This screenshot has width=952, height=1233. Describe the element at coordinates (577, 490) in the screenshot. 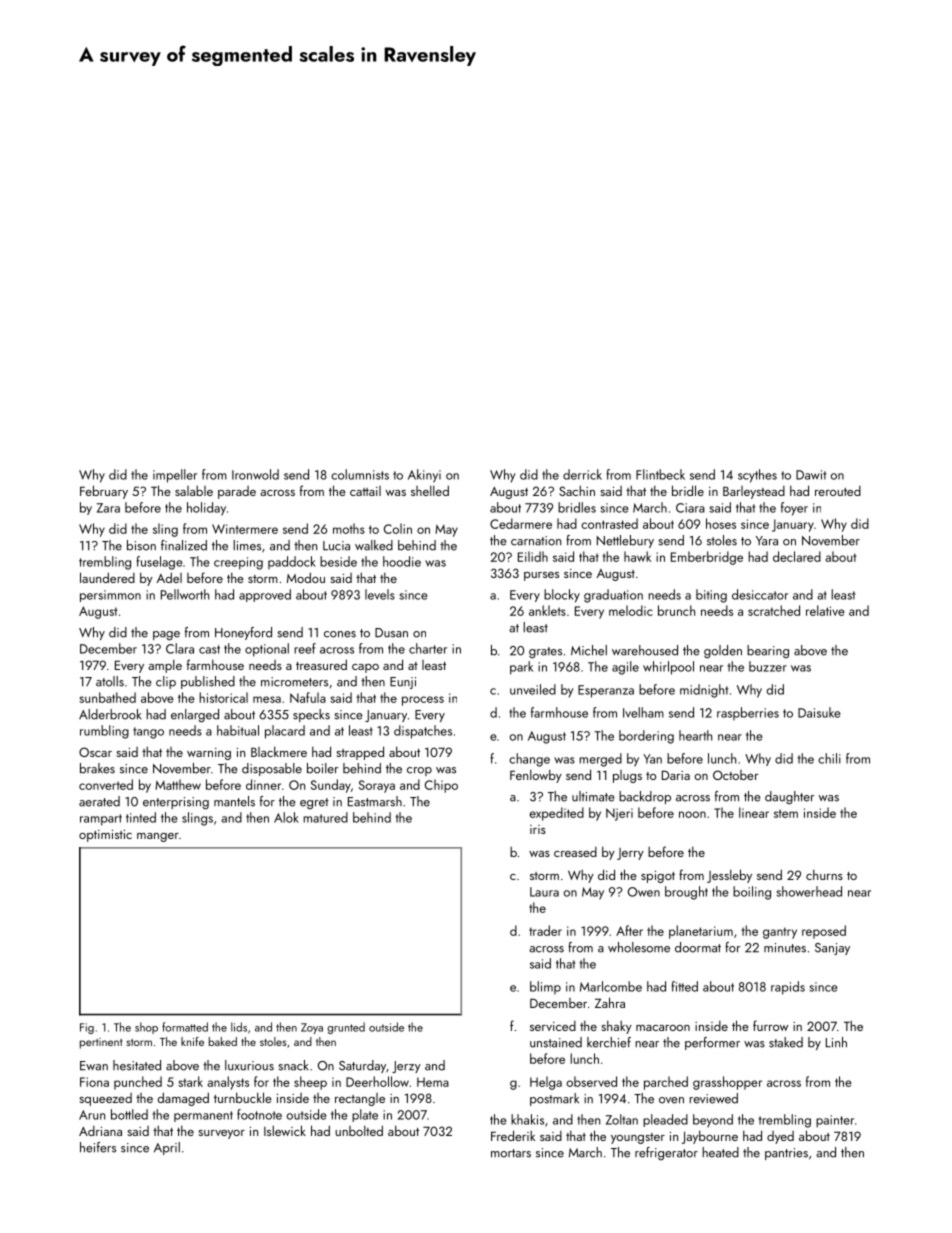

I see `Sachin` at that location.
